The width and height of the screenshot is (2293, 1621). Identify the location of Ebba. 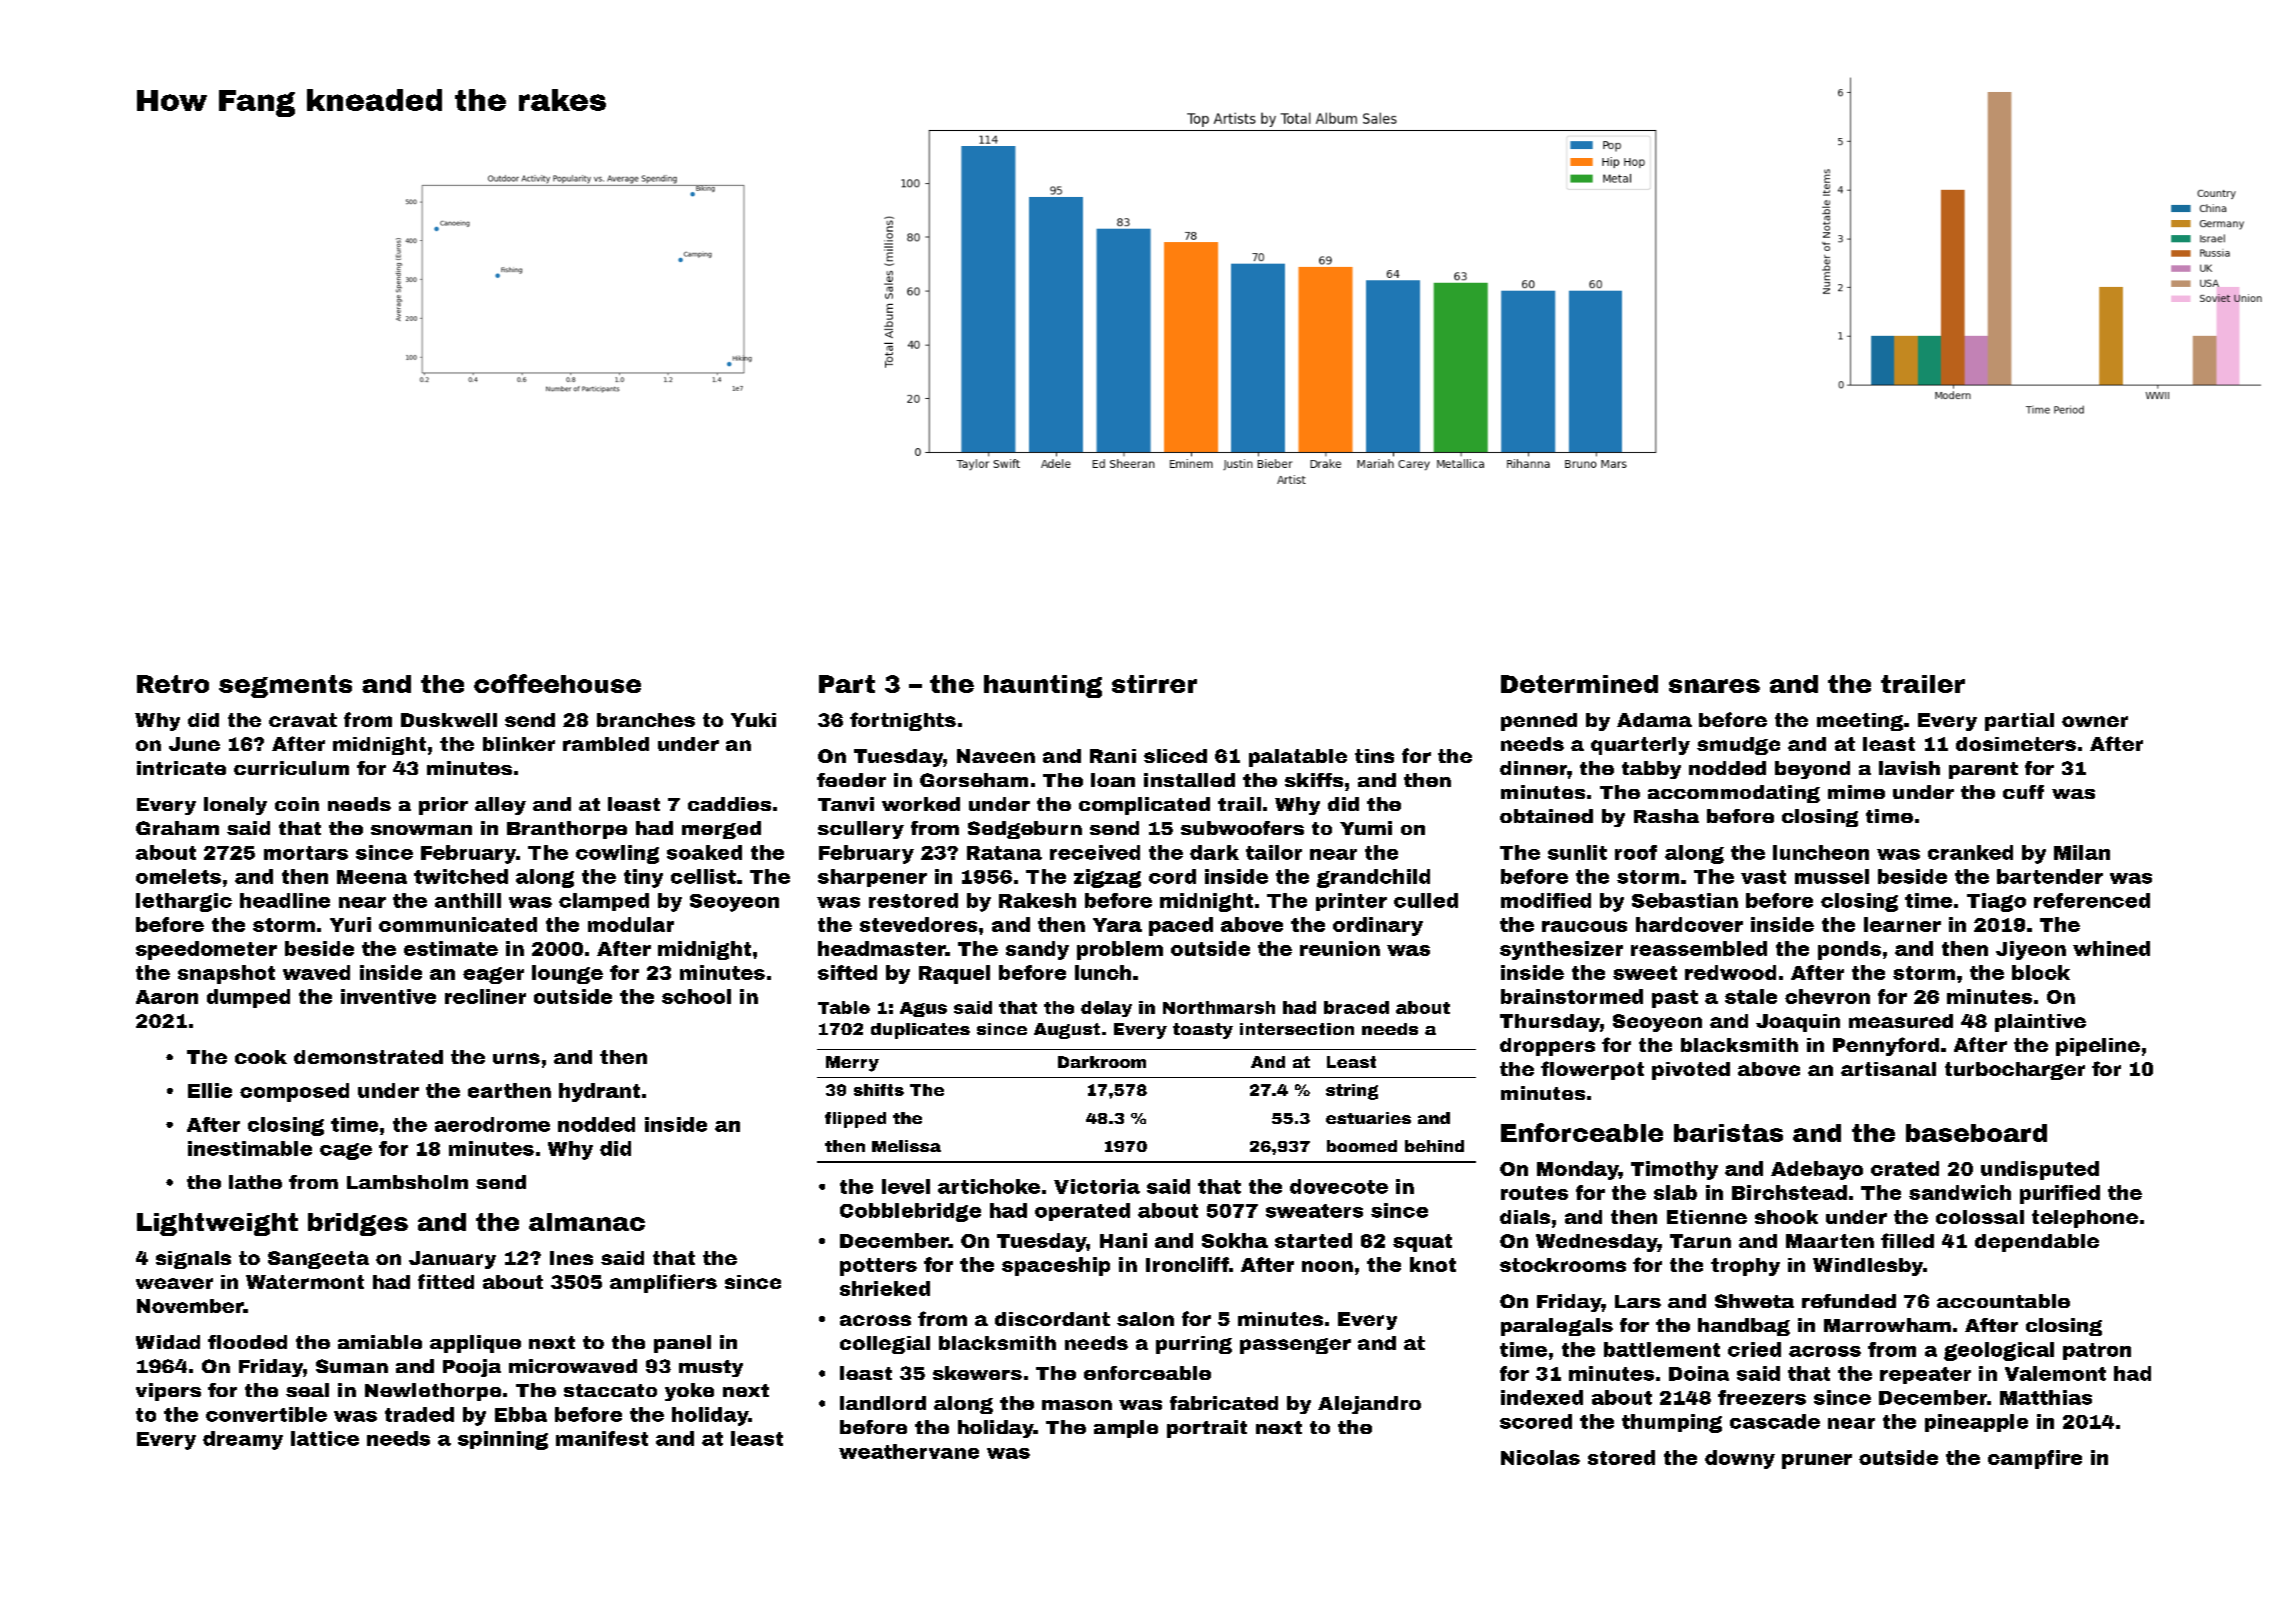
(521, 1414).
